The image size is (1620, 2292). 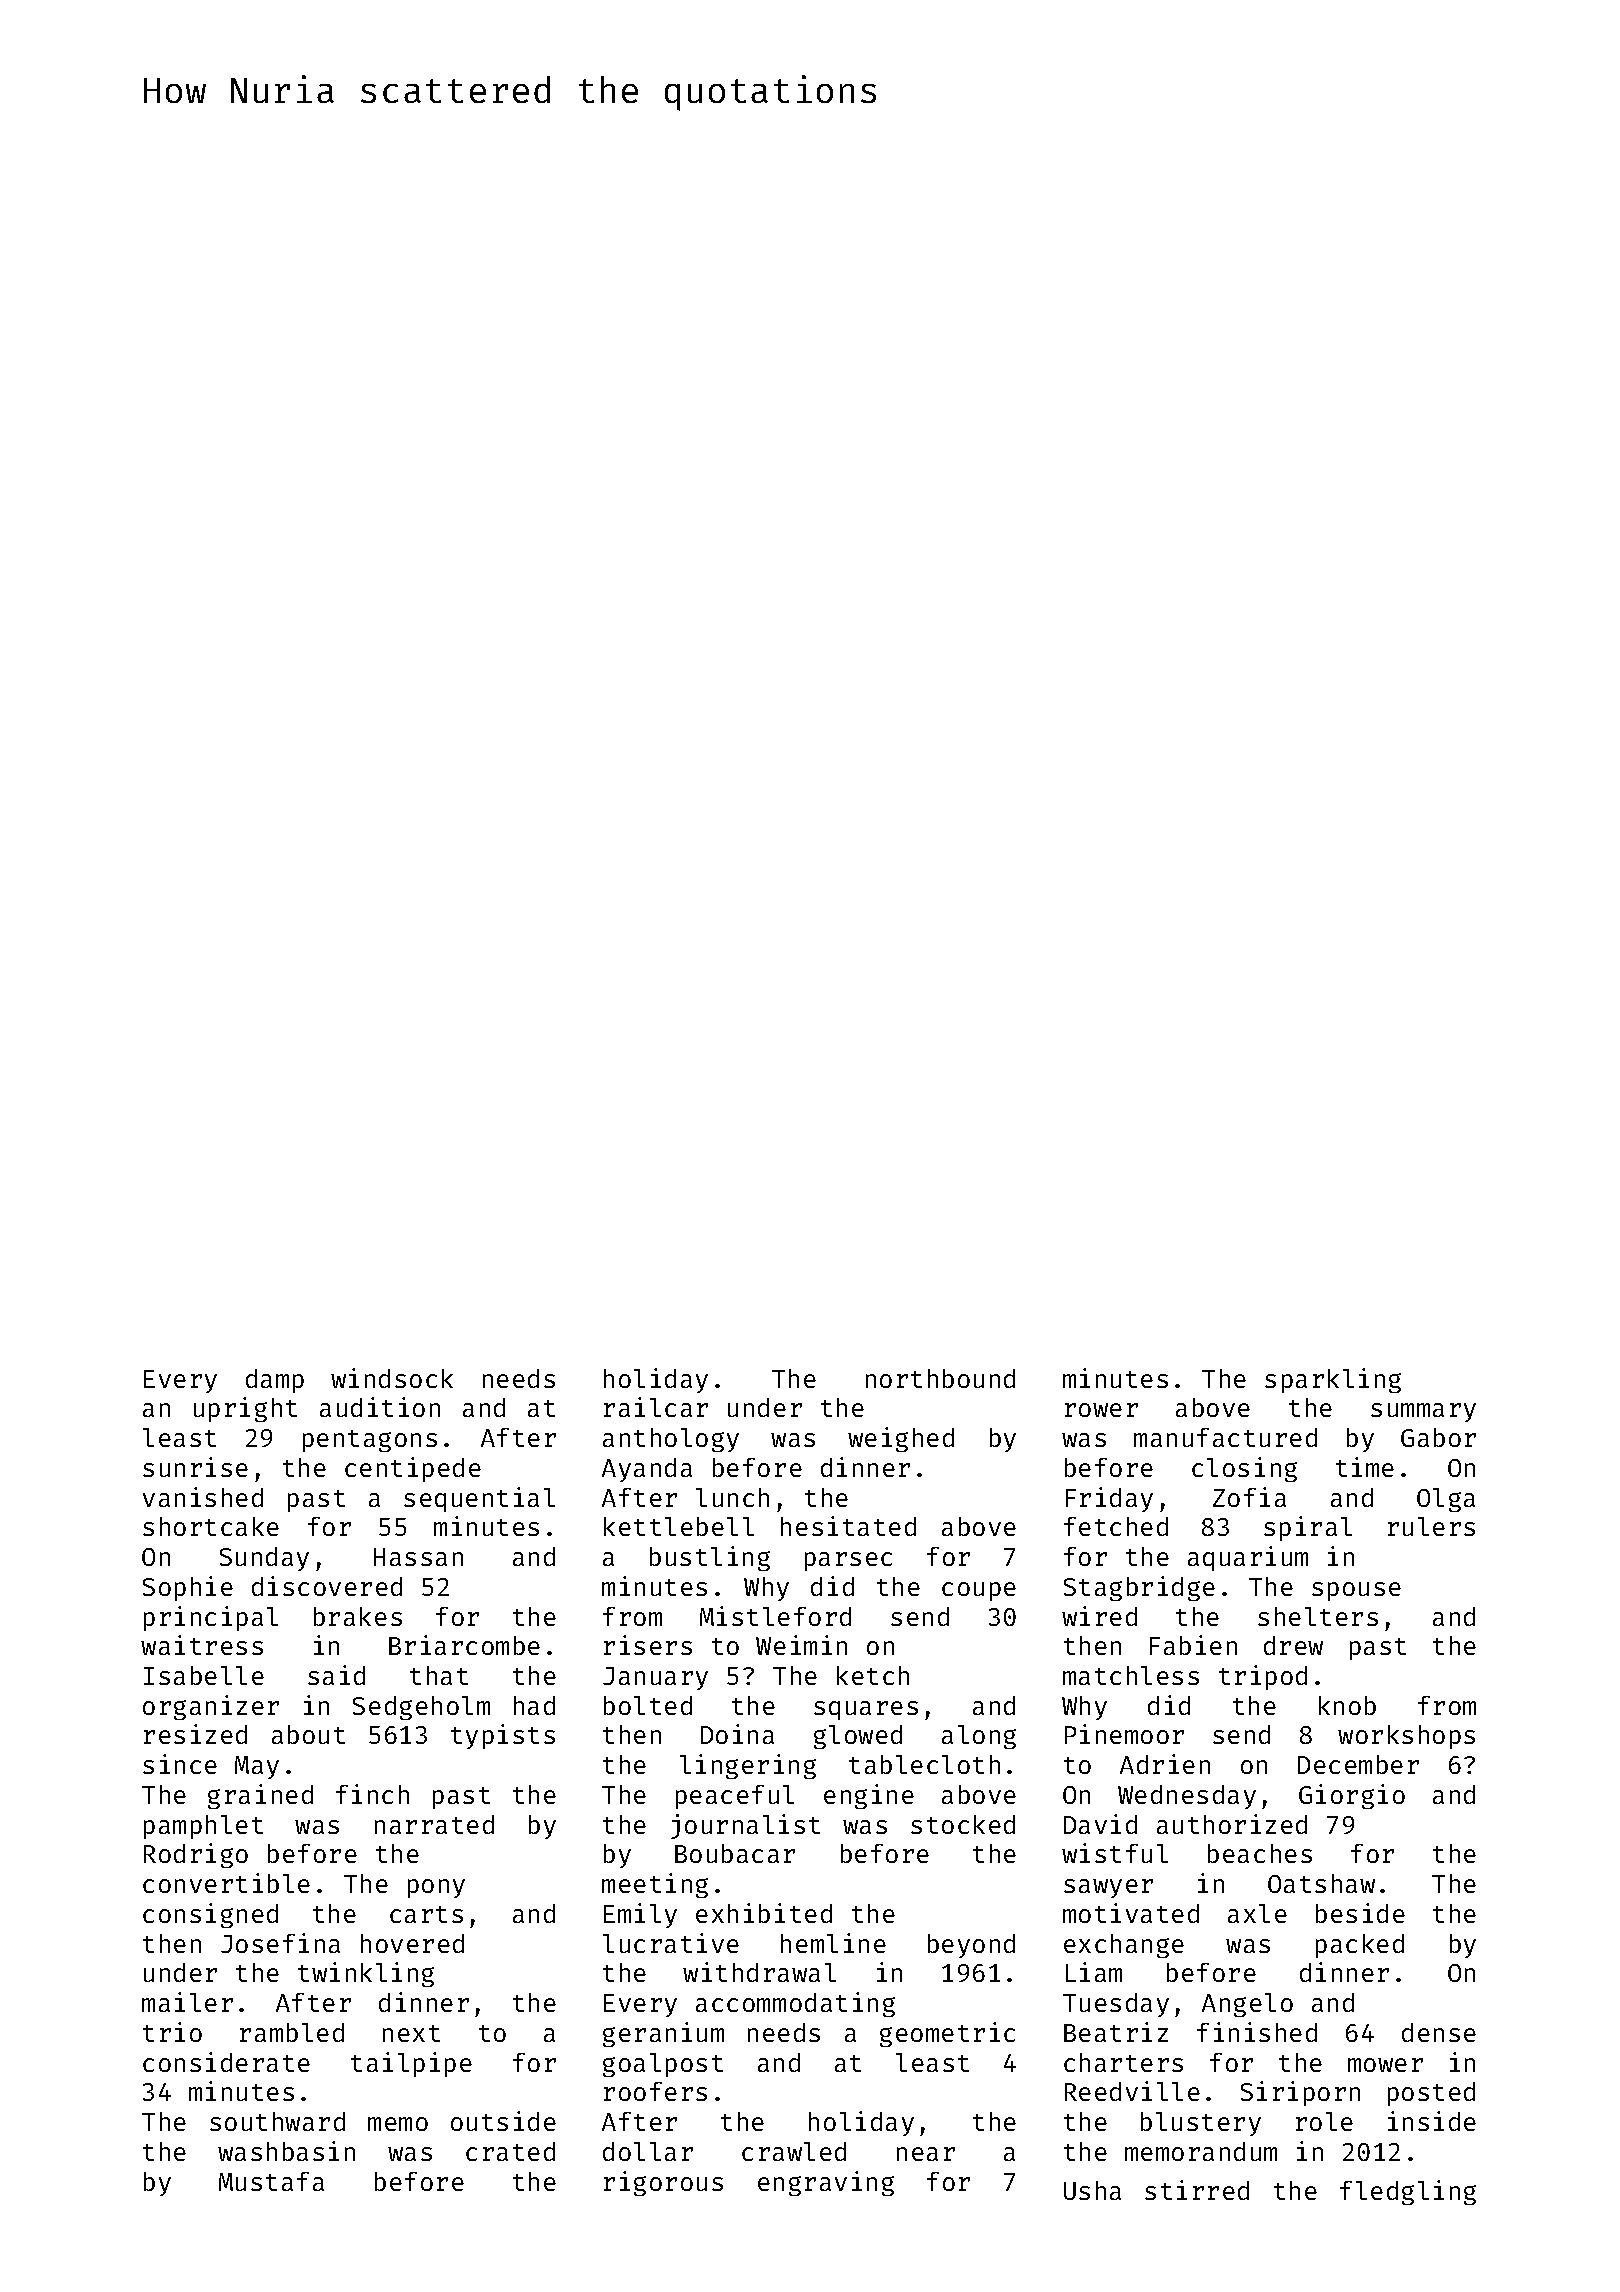 I want to click on washbasin, so click(x=286, y=2151).
